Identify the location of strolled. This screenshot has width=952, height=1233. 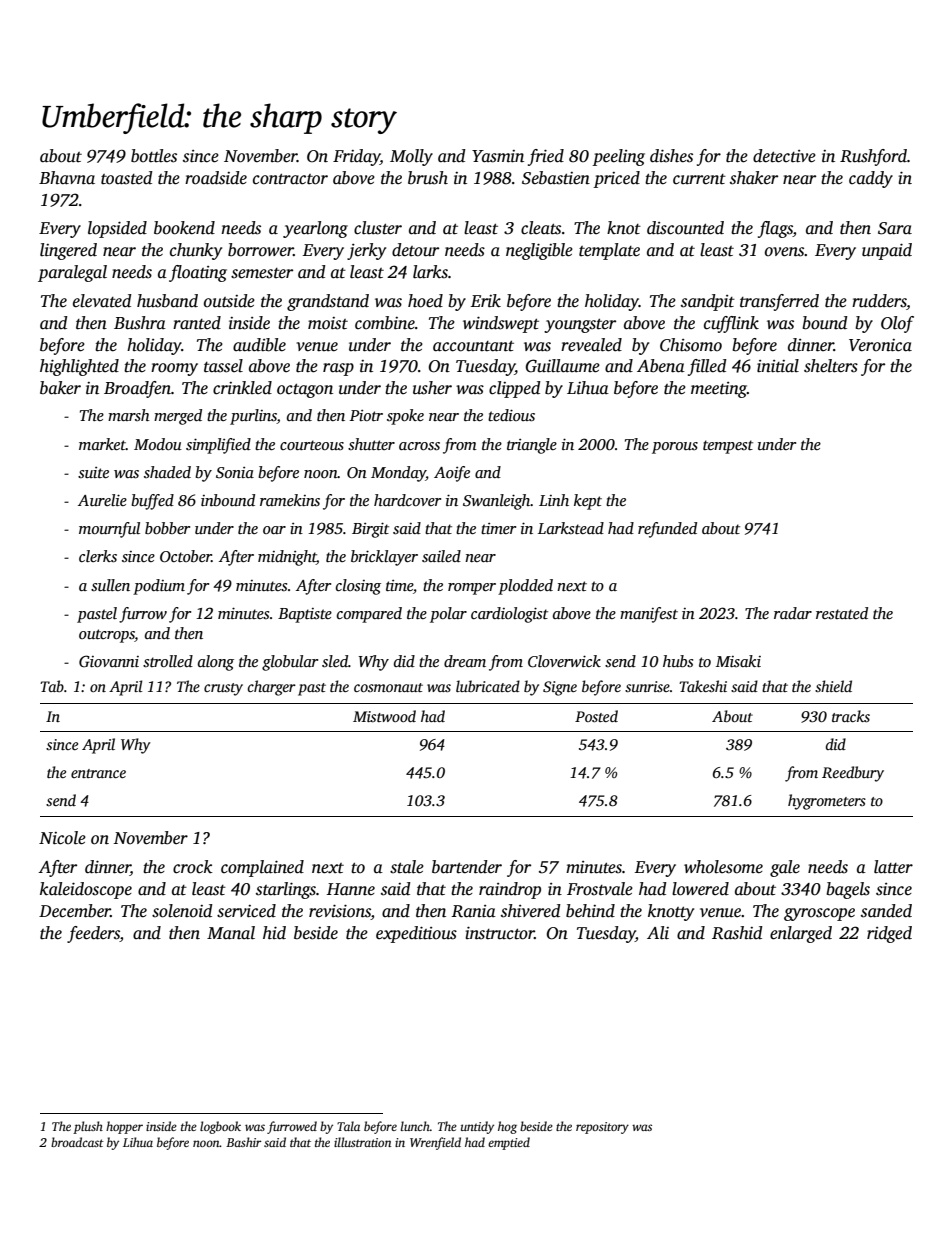
(168, 661).
